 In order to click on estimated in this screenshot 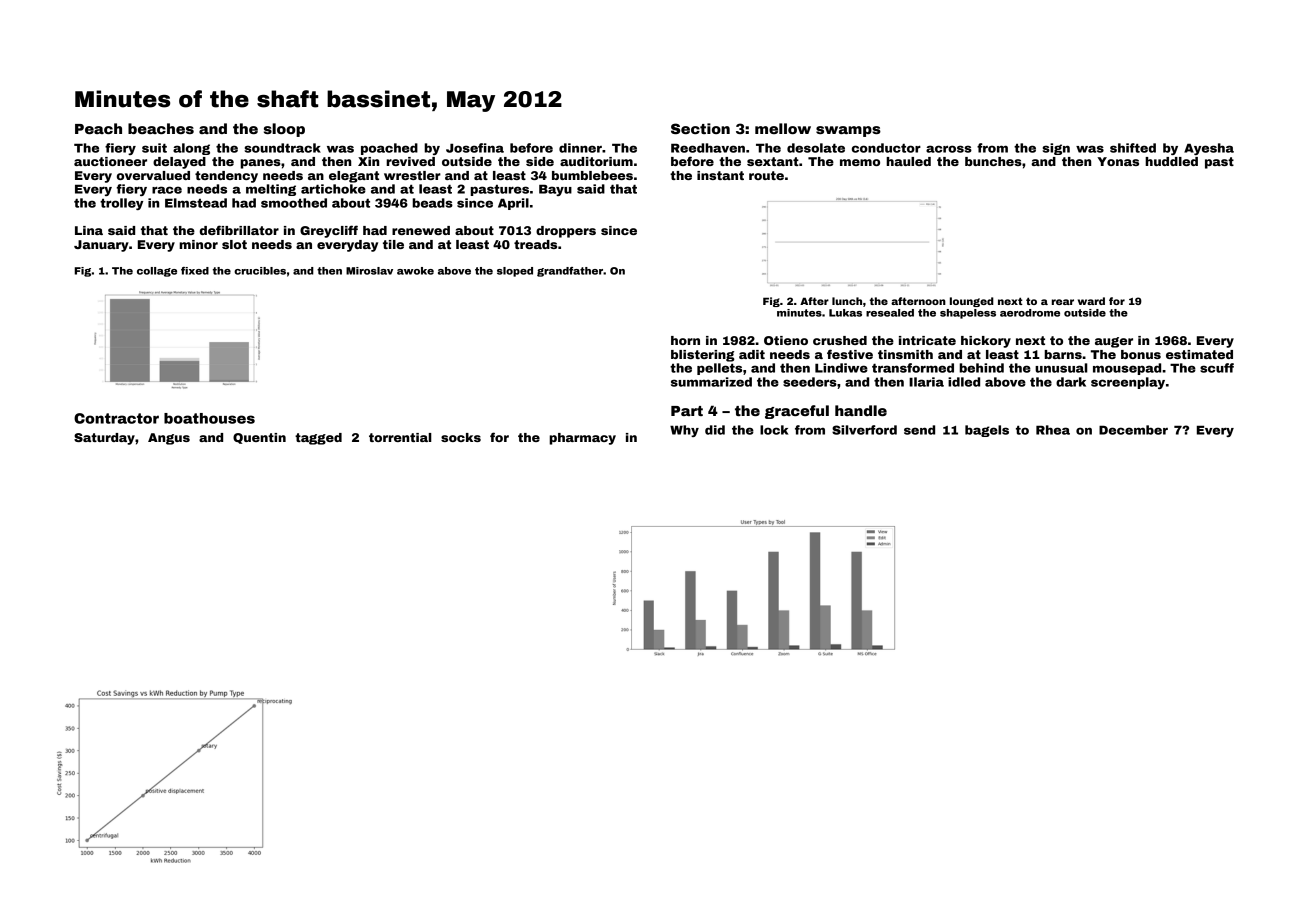, I will do `click(1199, 354)`.
